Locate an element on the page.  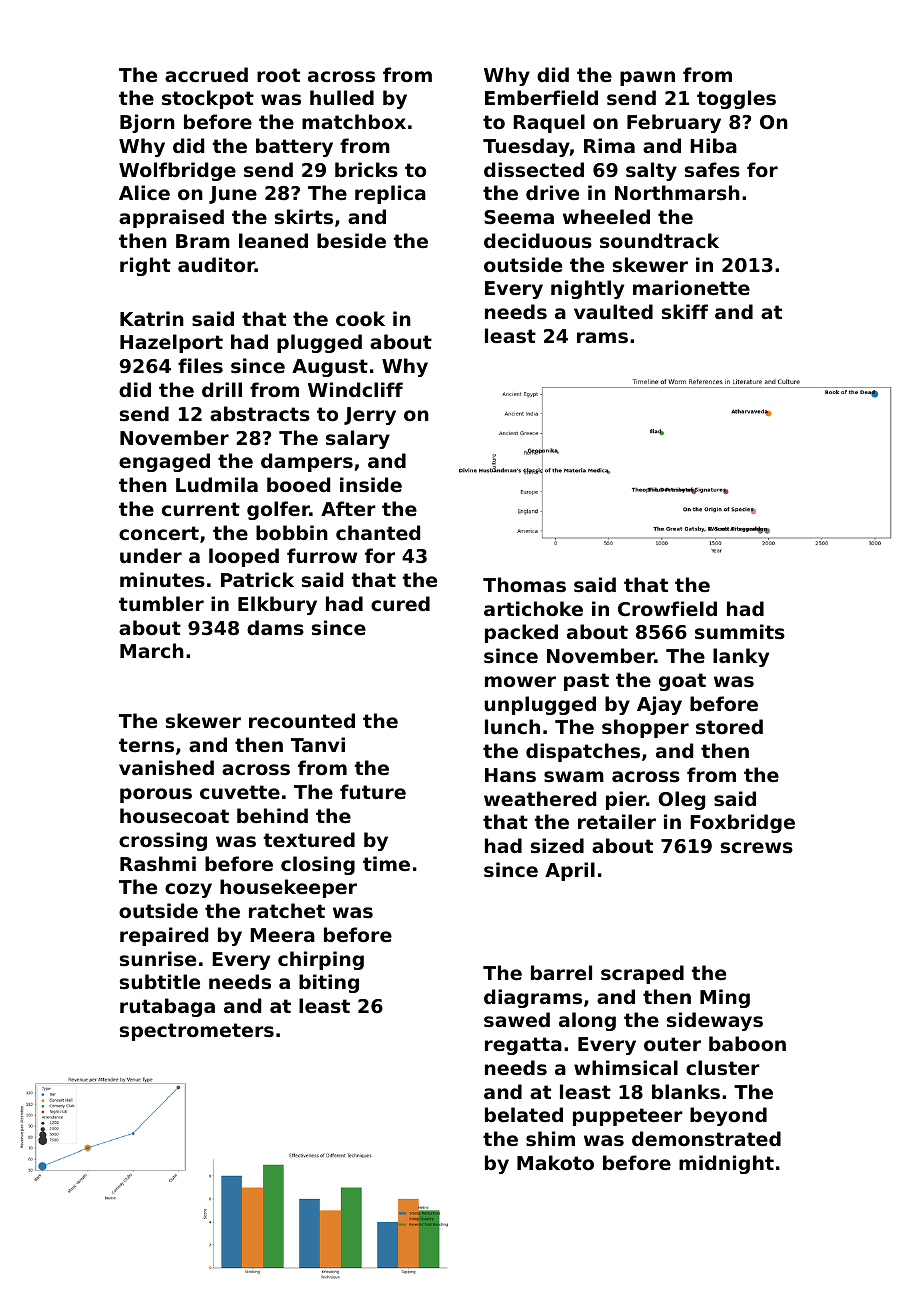
toggles is located at coordinates (736, 99).
